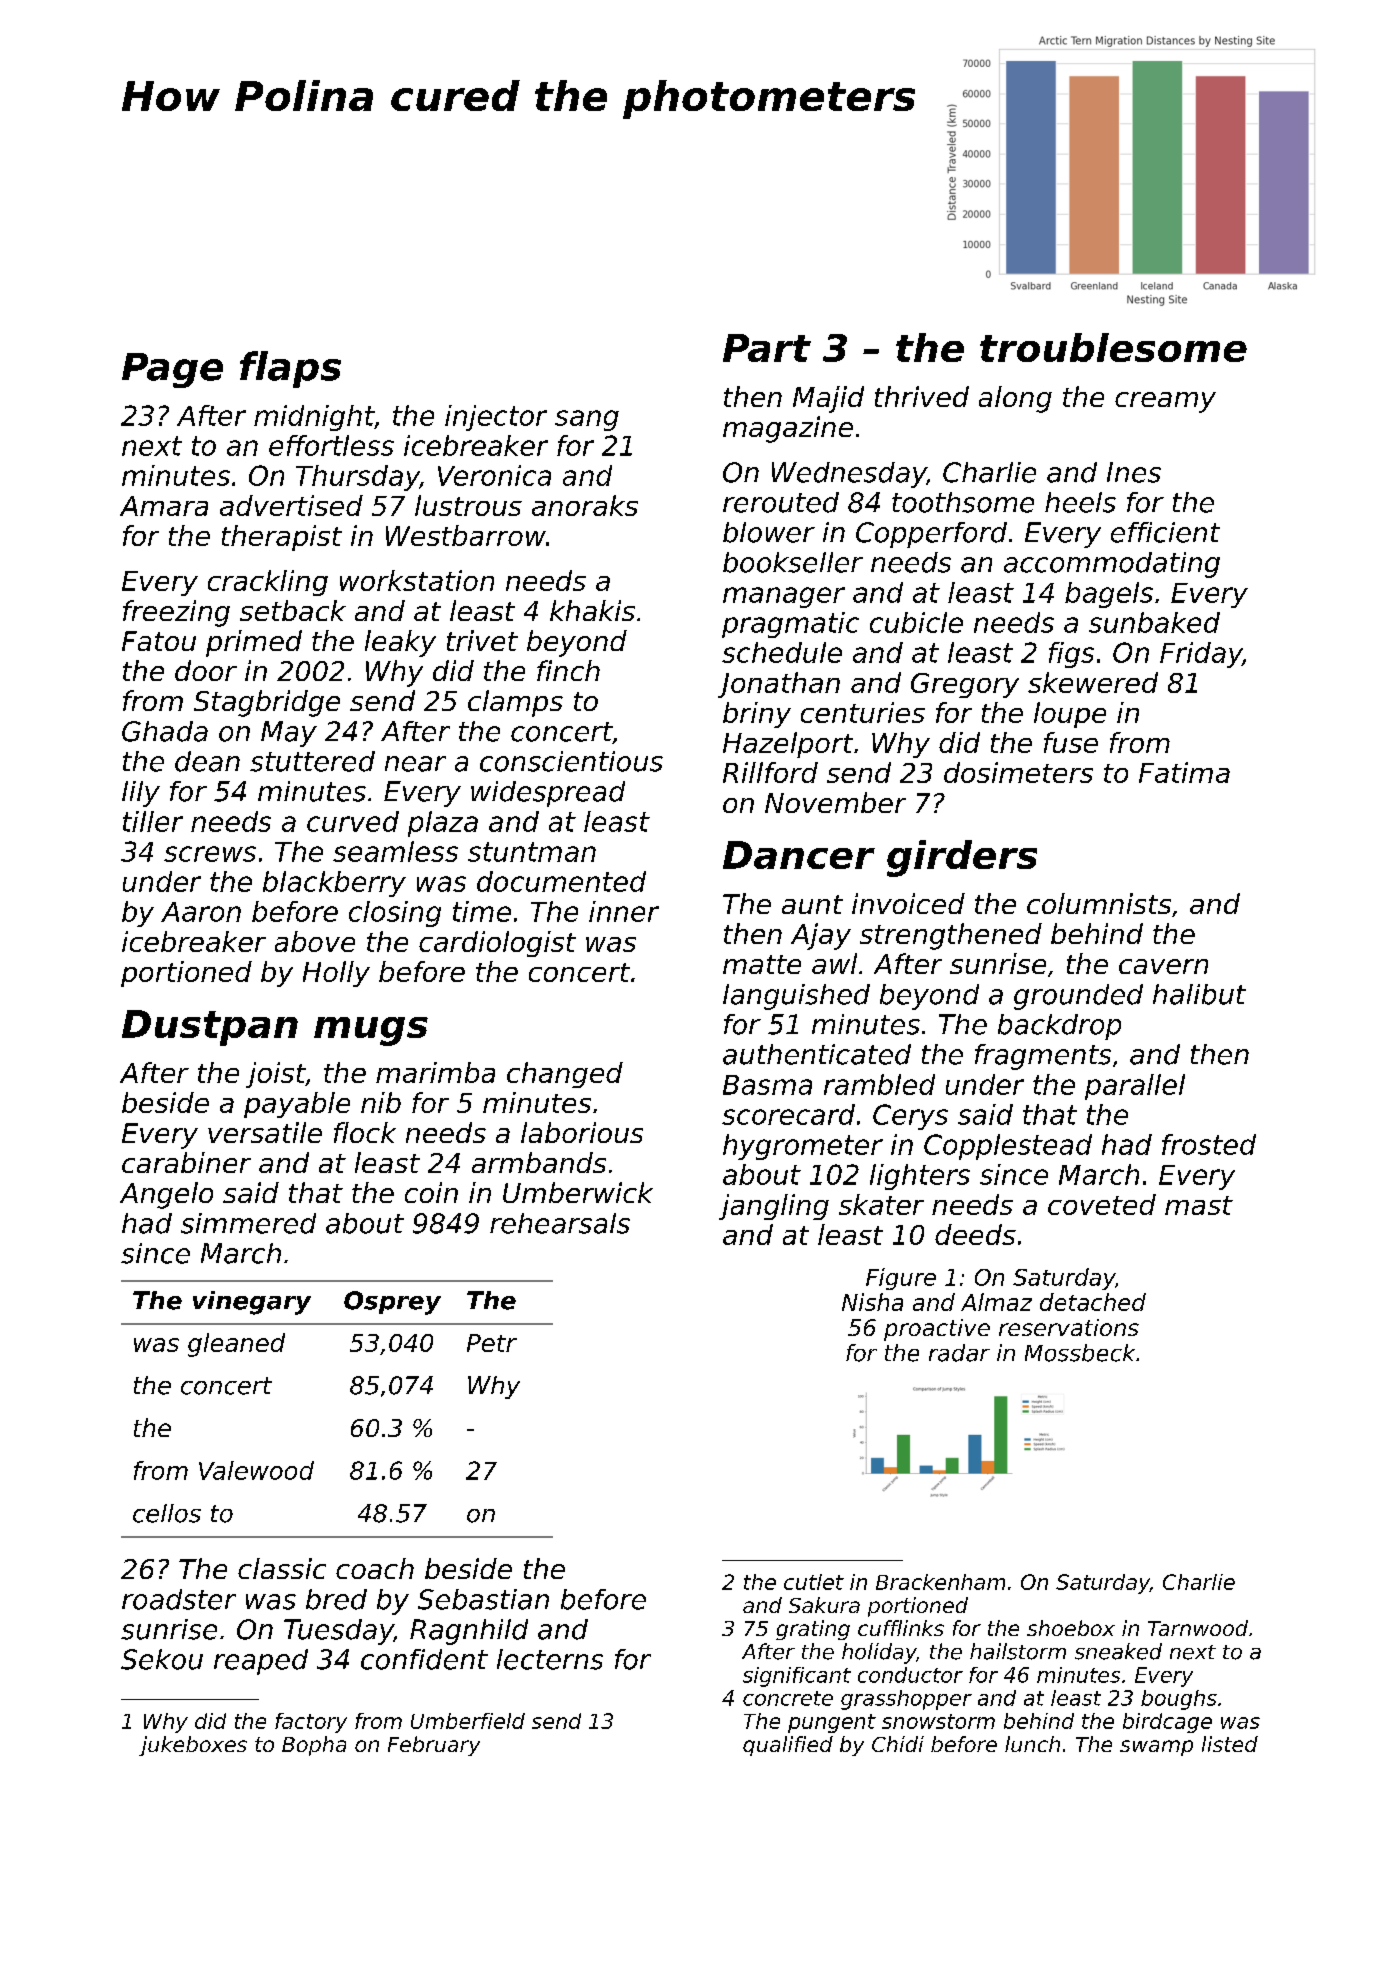 This page has width=1386, height=1969. Describe the element at coordinates (311, 1723) in the page. I see `factory` at that location.
